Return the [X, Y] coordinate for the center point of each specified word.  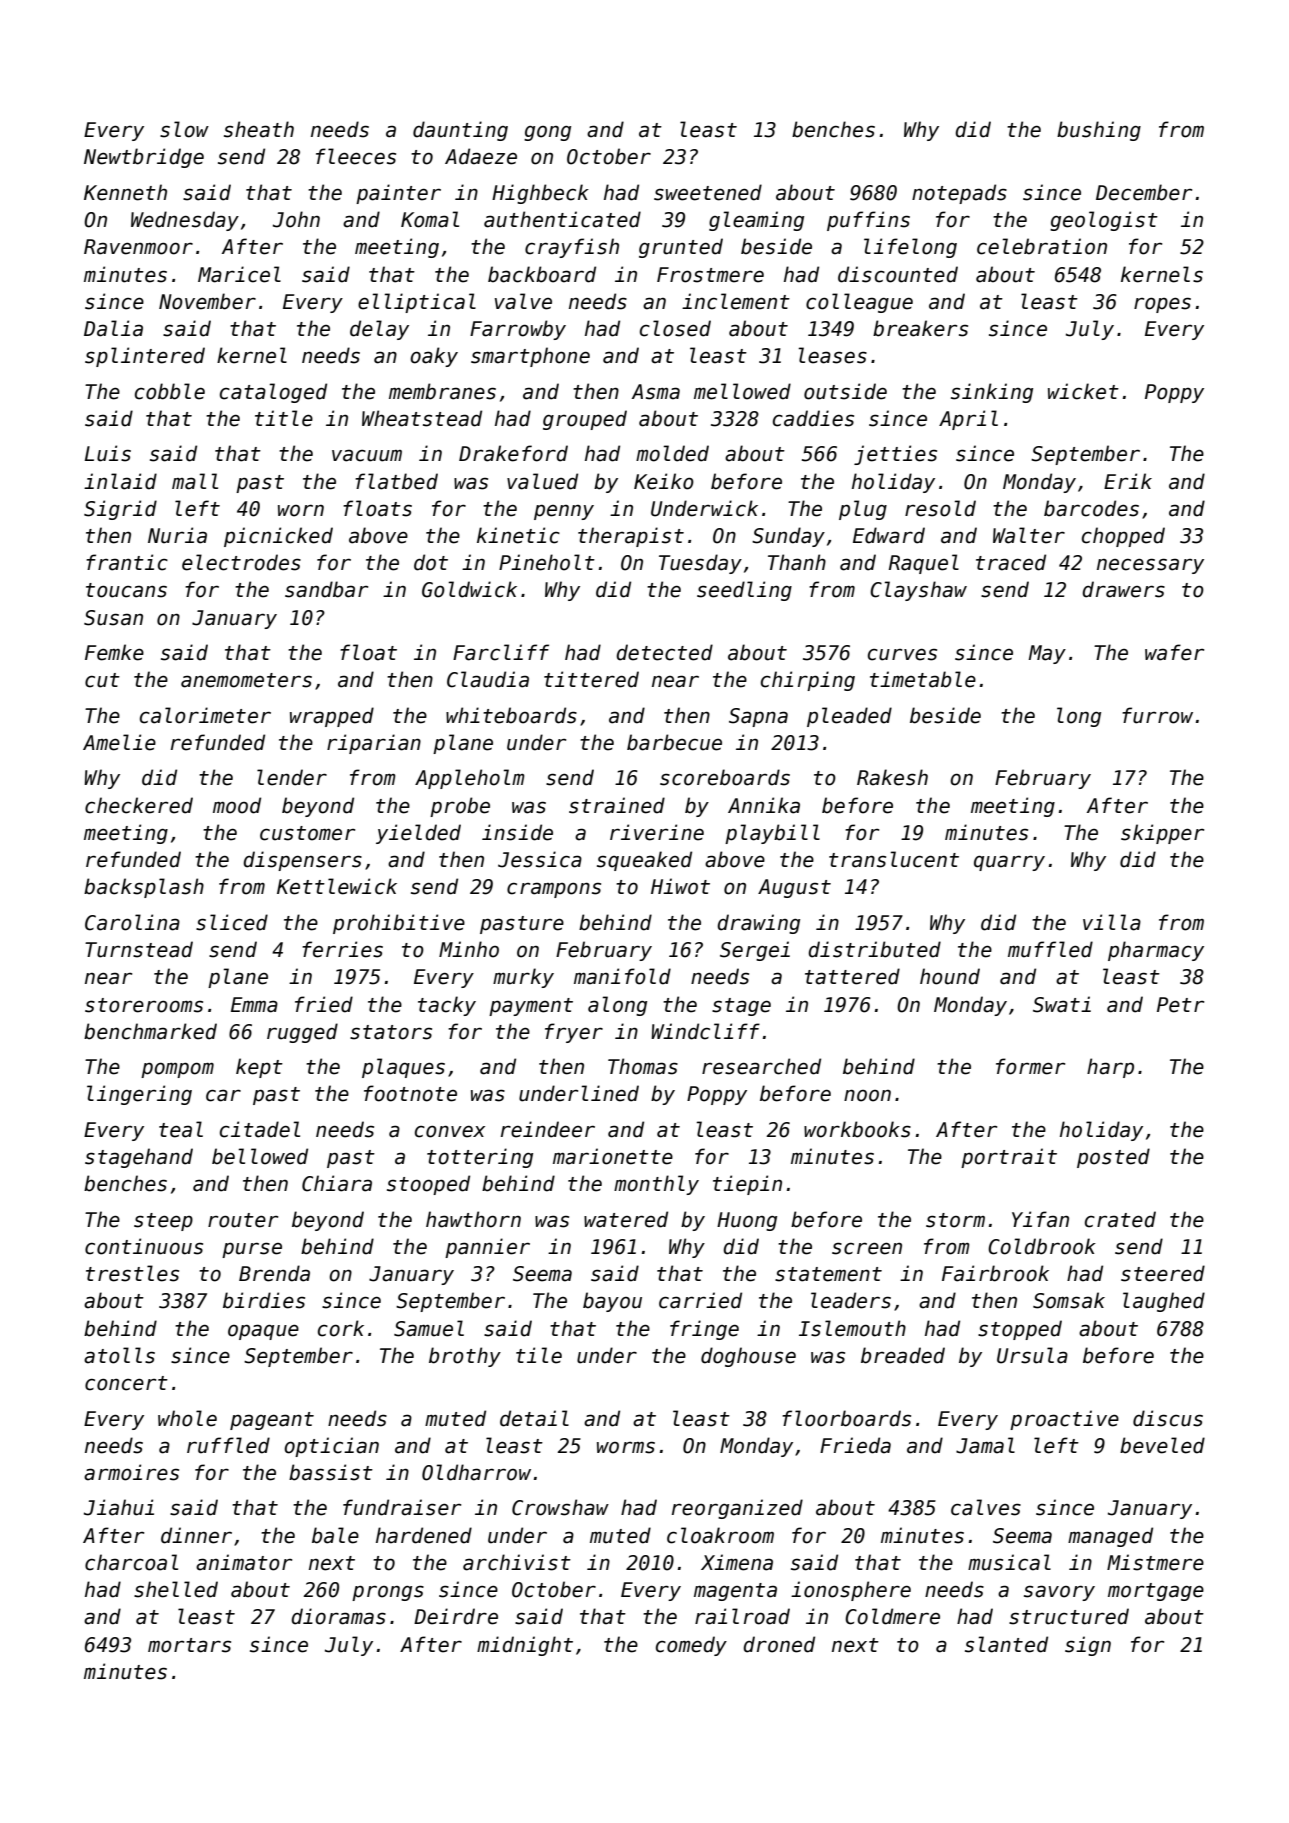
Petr [1180, 1005]
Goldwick [469, 589]
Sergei [755, 951]
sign [1088, 1646]
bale [335, 1535]
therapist [631, 537]
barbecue [674, 742]
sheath [259, 129]
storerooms [144, 1005]
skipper [1162, 834]
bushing [1099, 131]
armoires [131, 1472]
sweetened [708, 192]
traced [1011, 562]
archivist [517, 1562]
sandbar [326, 589]
